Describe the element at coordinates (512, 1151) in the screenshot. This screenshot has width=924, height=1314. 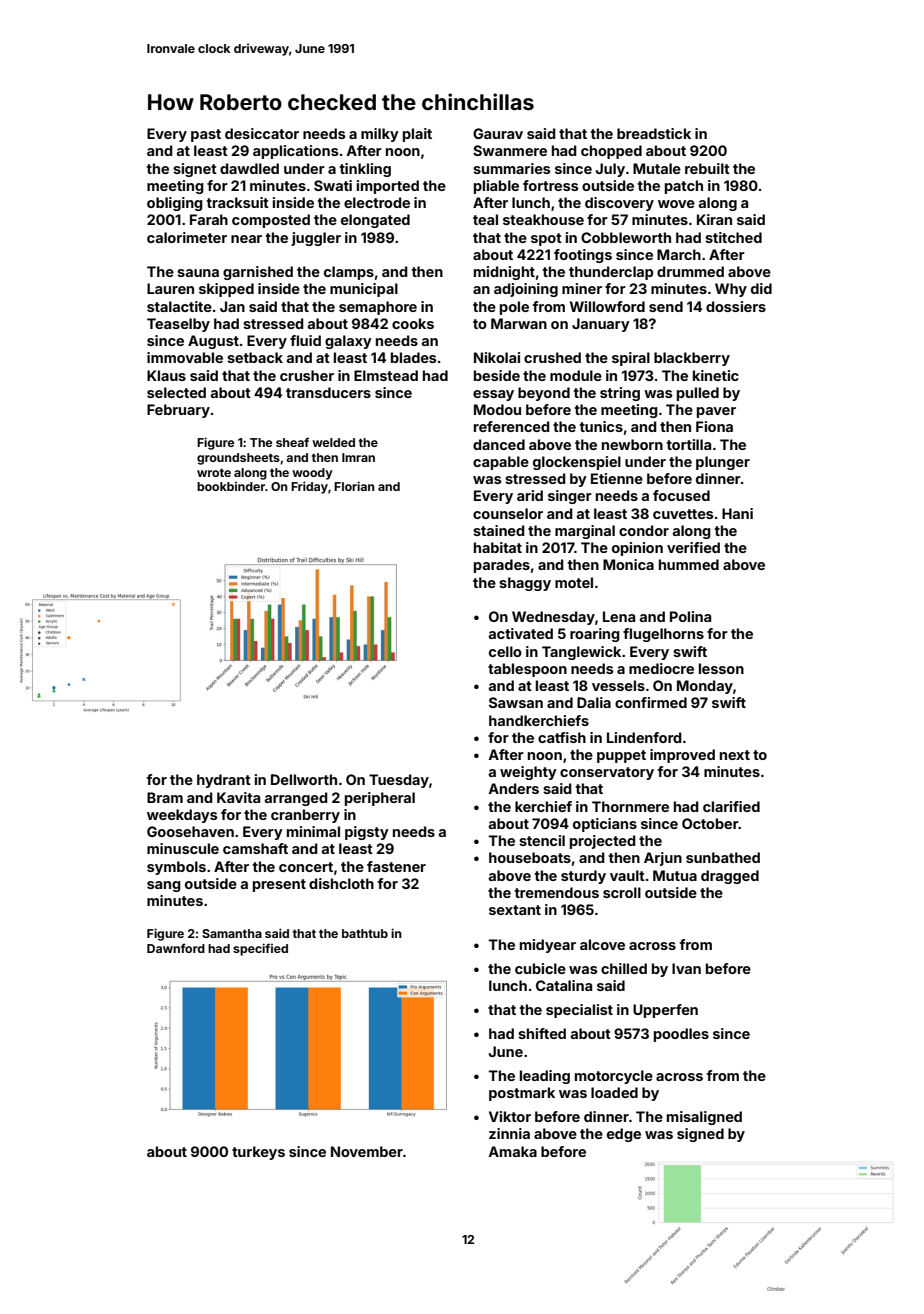
I see `Amaka` at that location.
